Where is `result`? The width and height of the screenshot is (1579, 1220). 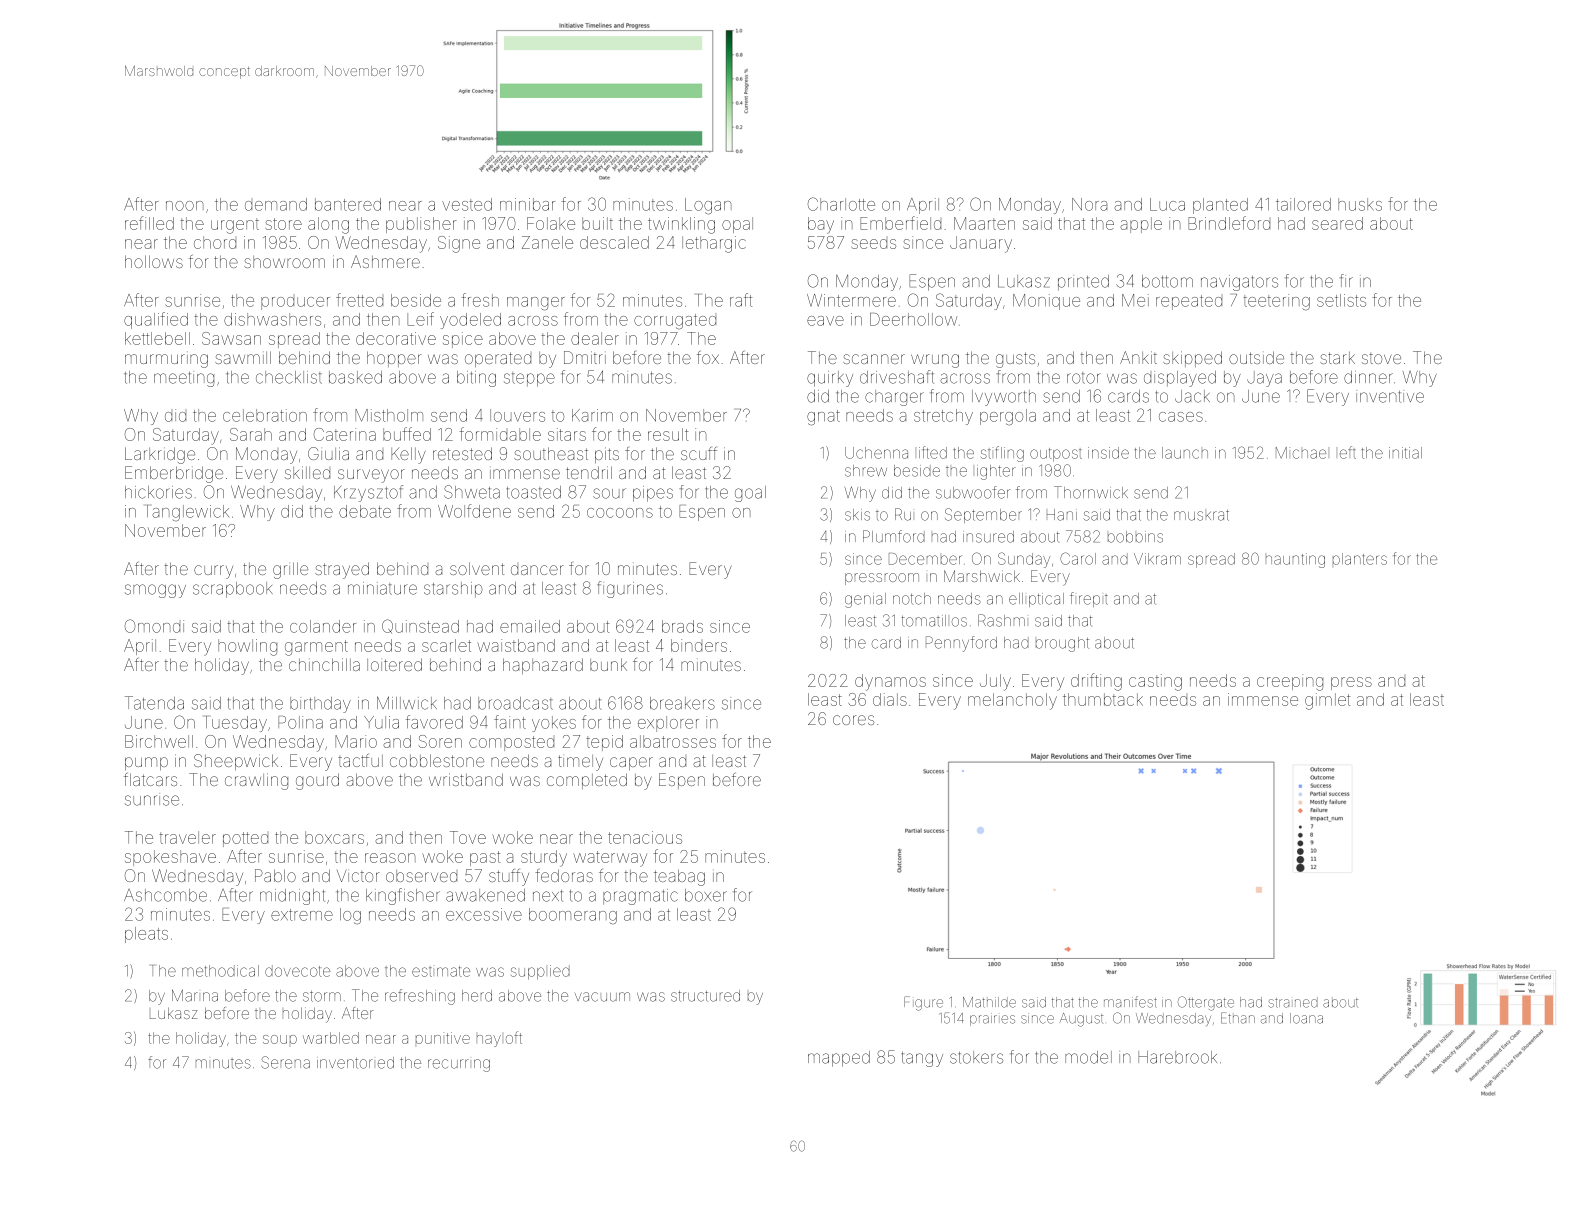
result is located at coordinates (668, 434).
